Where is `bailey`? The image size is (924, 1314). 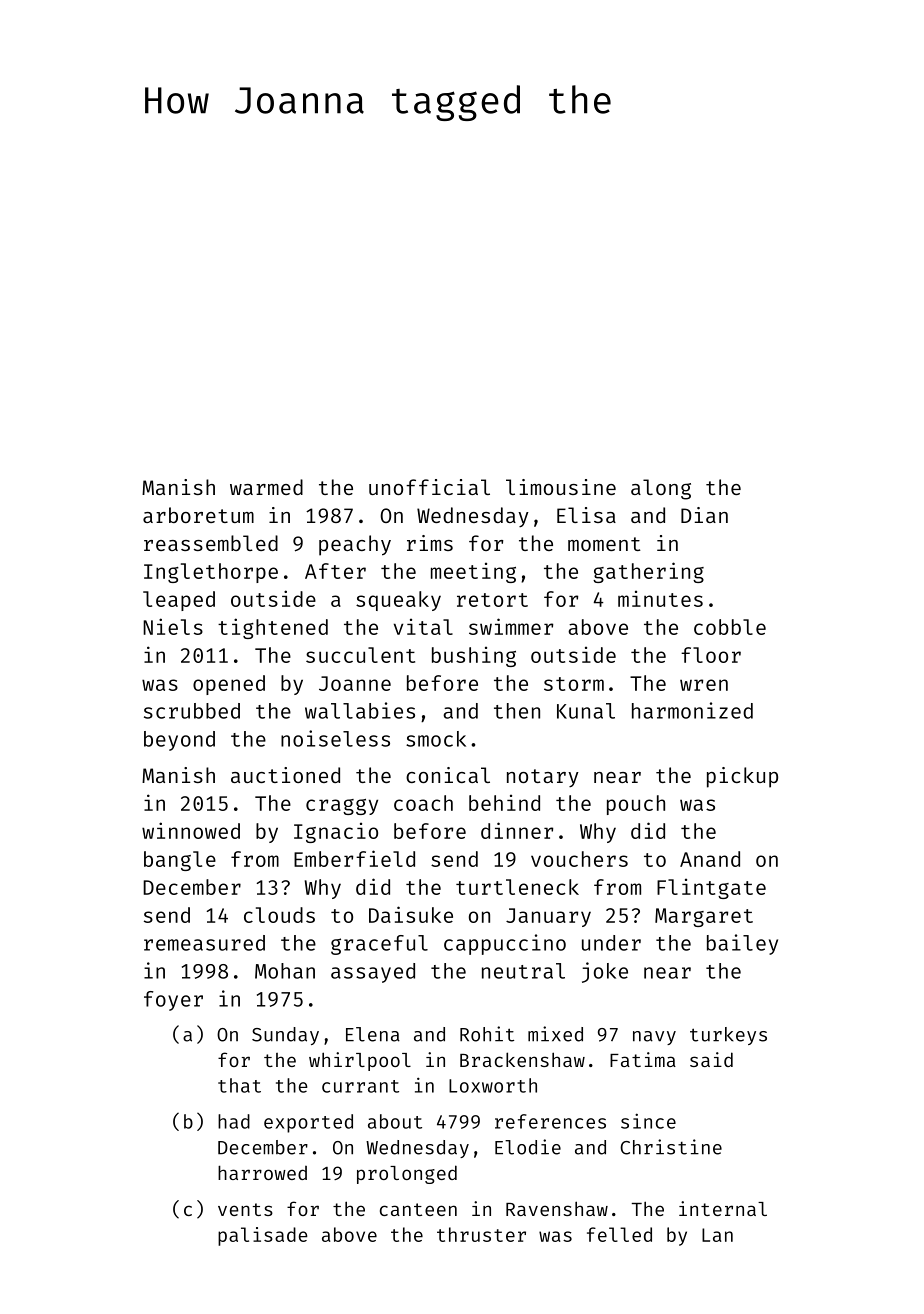
bailey is located at coordinates (742, 944).
